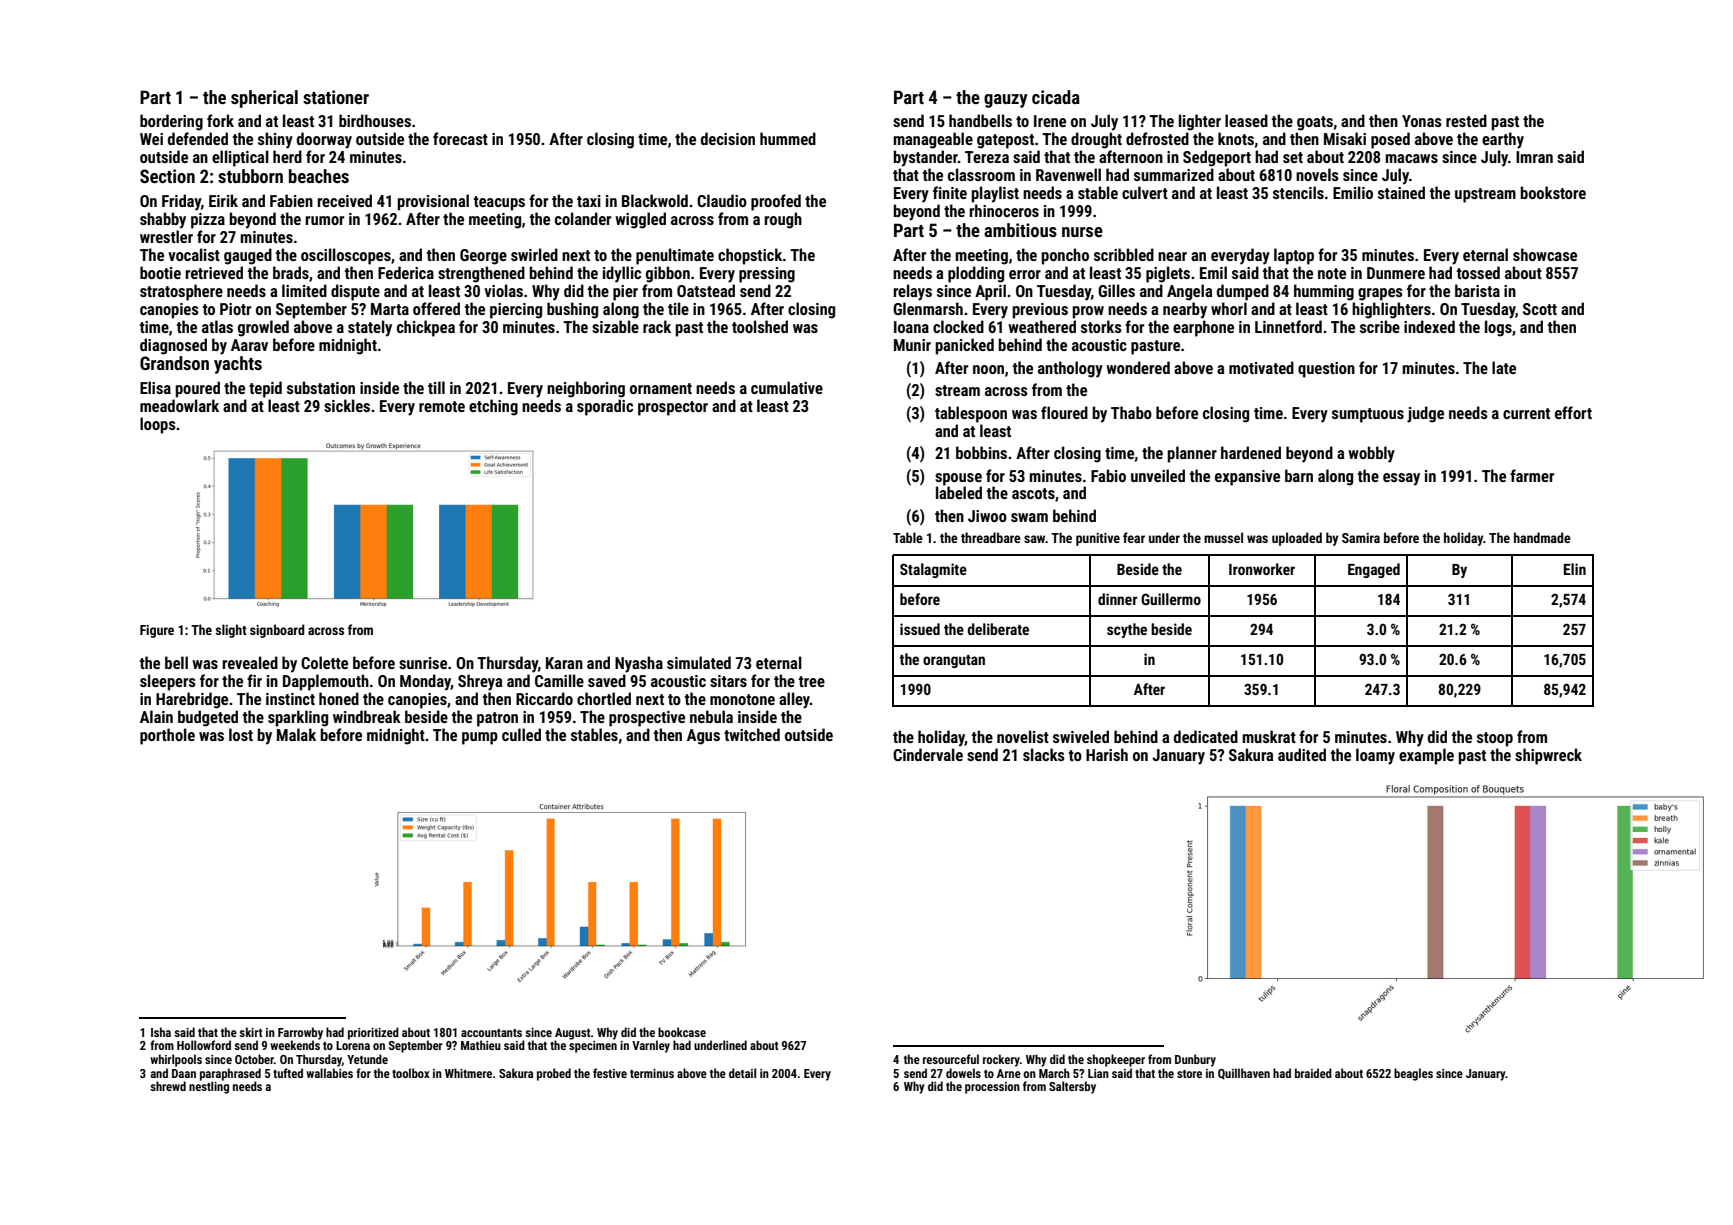 The image size is (1733, 1225). I want to click on spouse, so click(958, 479).
